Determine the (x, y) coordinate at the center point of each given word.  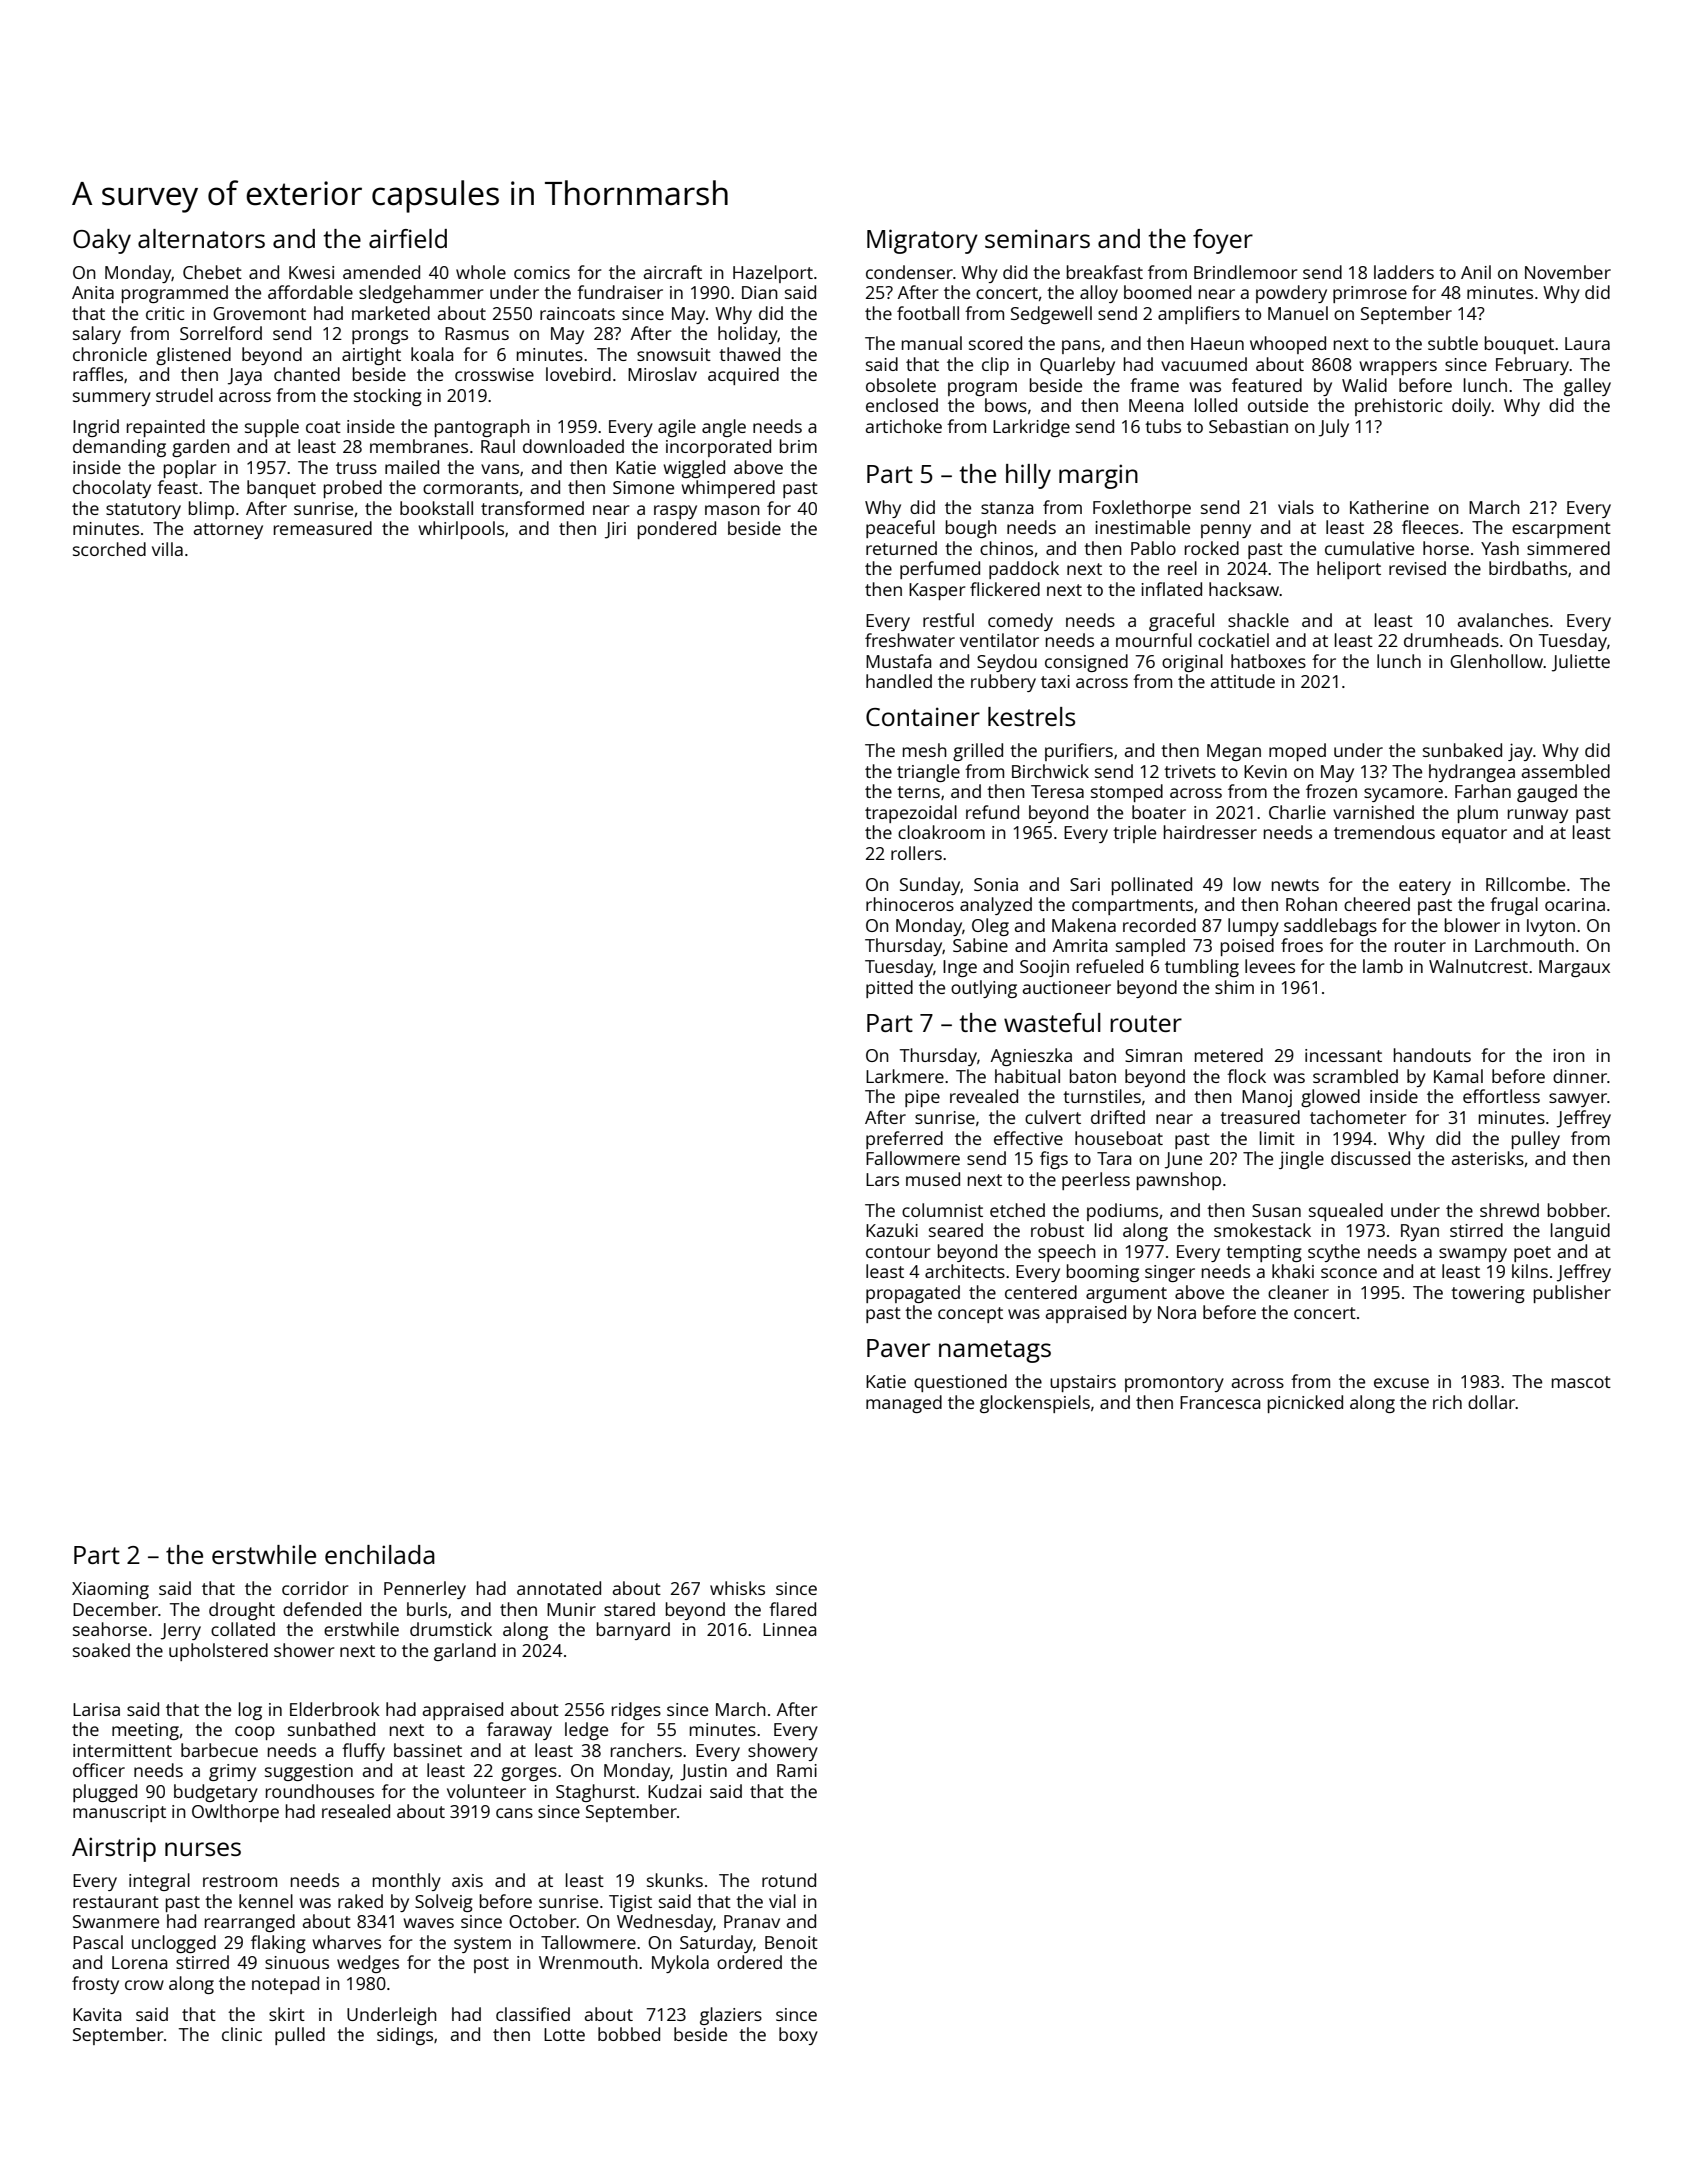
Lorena (139, 1962)
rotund (789, 1880)
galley (1587, 387)
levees (1270, 966)
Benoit (791, 1942)
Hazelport (773, 274)
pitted (889, 989)
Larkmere (905, 1076)
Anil (1476, 272)
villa (167, 549)
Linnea (789, 1629)
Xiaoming (110, 1590)
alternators (201, 238)
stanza (1007, 508)
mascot (1581, 1382)
